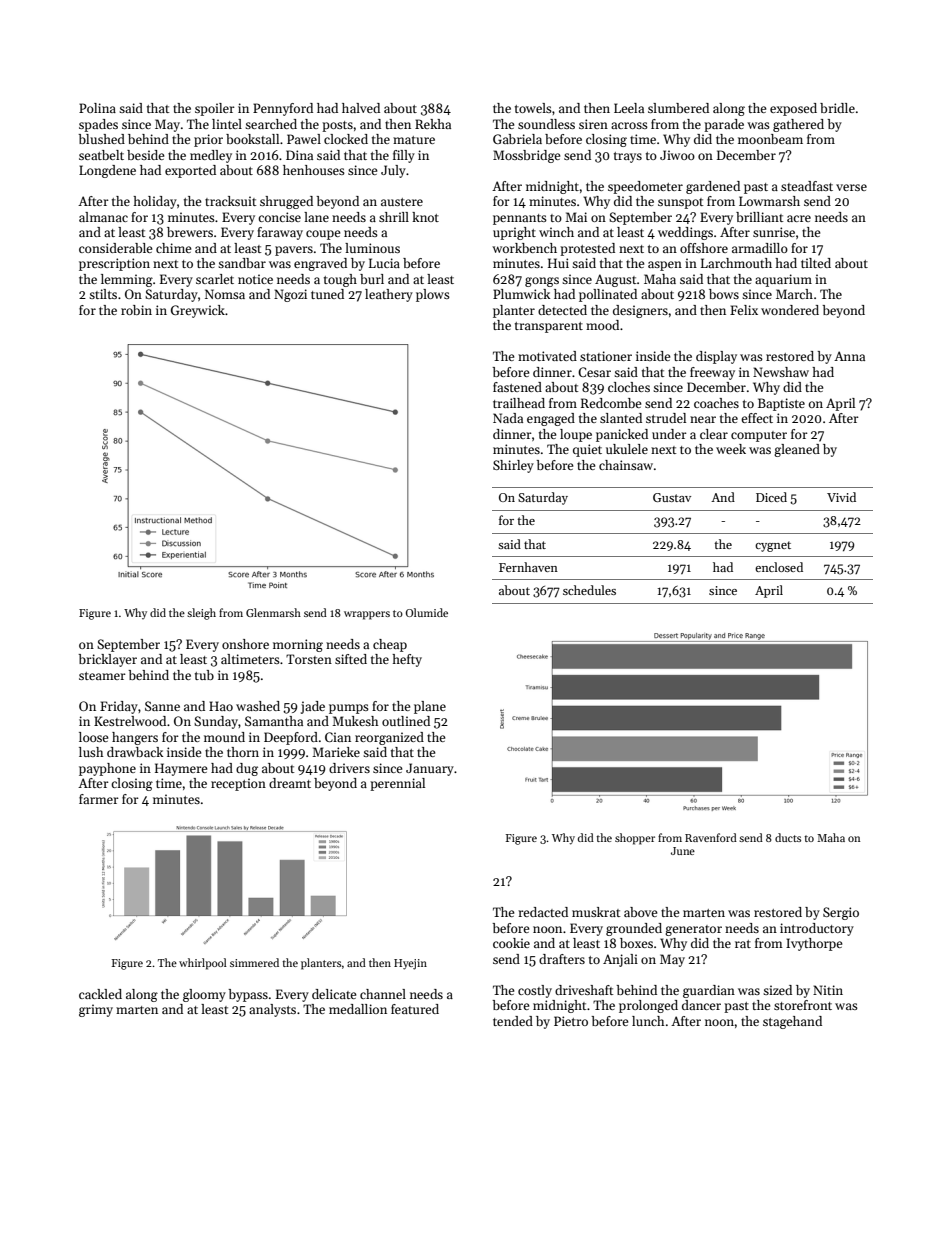 The height and width of the document is (1233, 952). Describe the element at coordinates (215, 109) in the document. I see `spoiler` at that location.
